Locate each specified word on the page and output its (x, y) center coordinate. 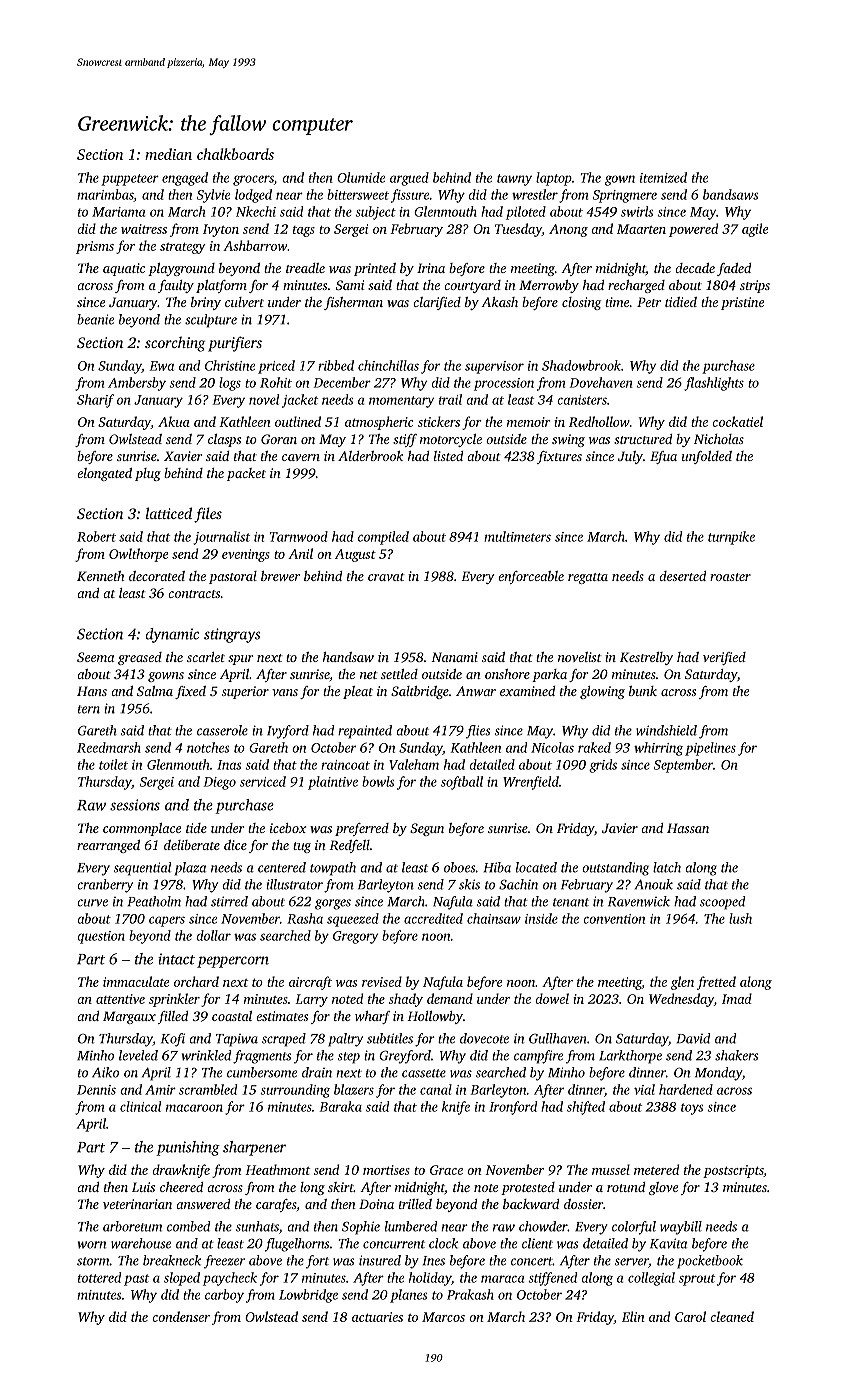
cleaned (732, 1316)
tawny (514, 180)
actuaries (377, 1317)
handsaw (348, 657)
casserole (222, 730)
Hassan (688, 828)
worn (92, 1245)
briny (206, 303)
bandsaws (730, 194)
